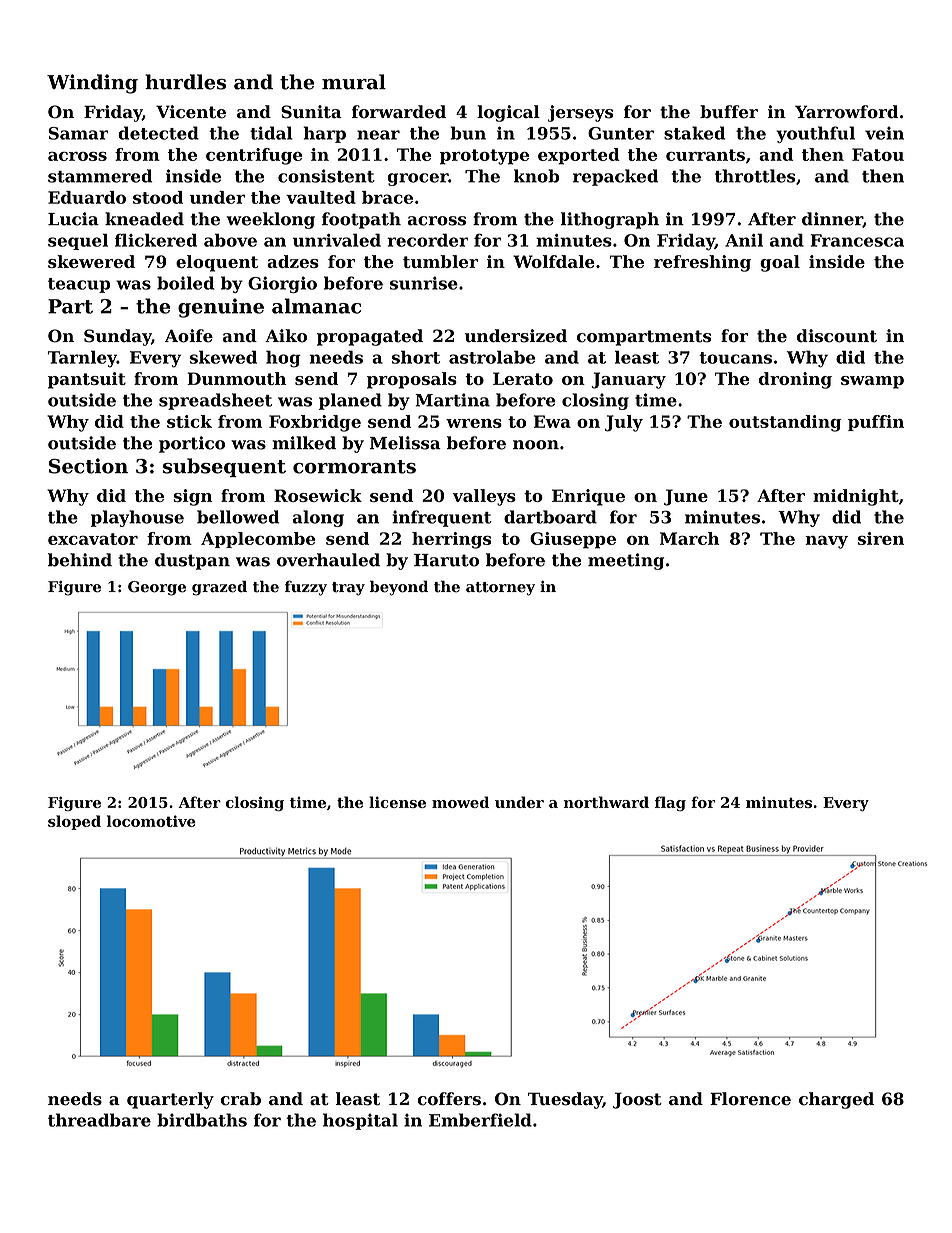  I want to click on Joost, so click(637, 1100).
